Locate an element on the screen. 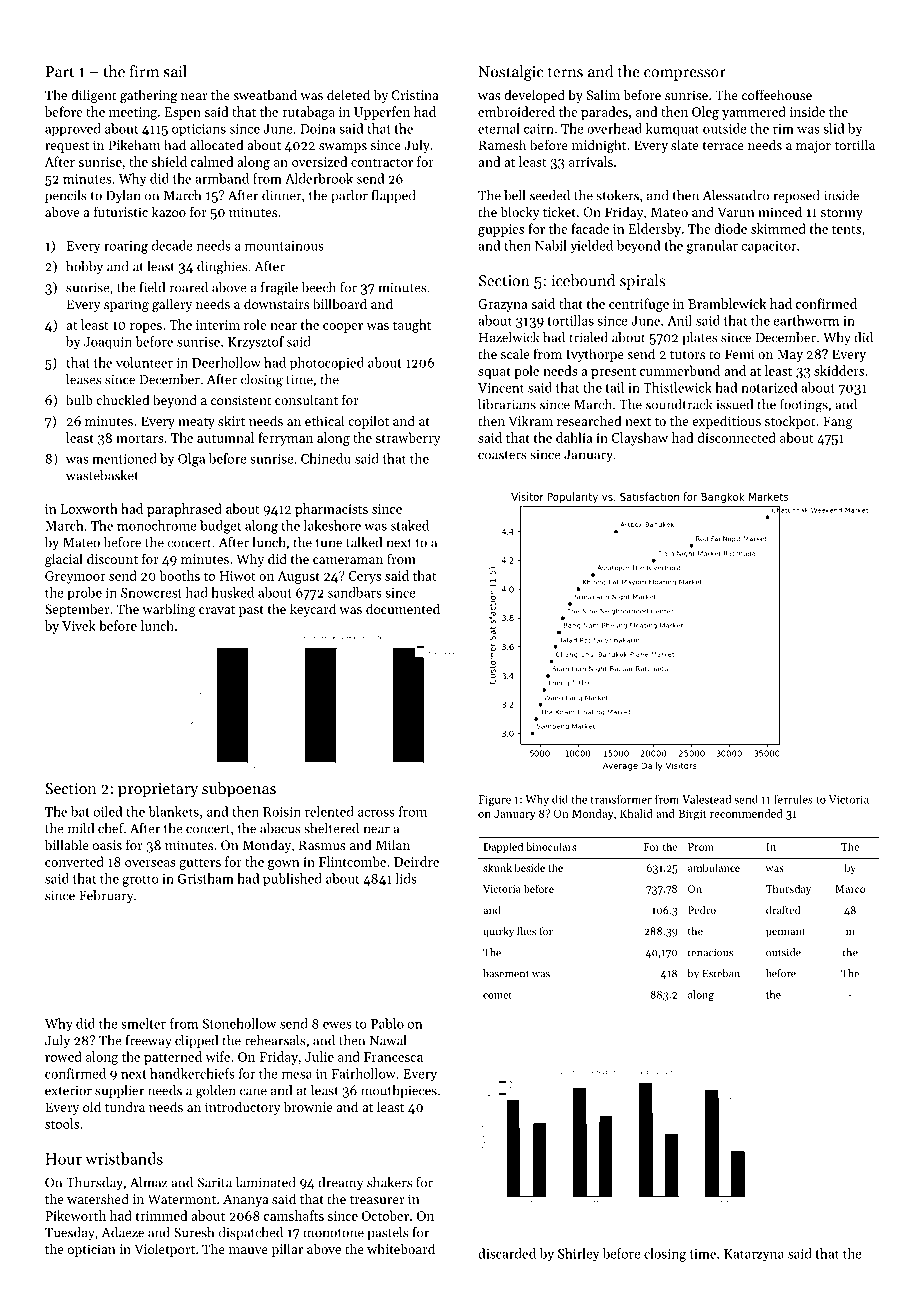 This screenshot has height=1308, width=924. Pablo is located at coordinates (387, 1023).
